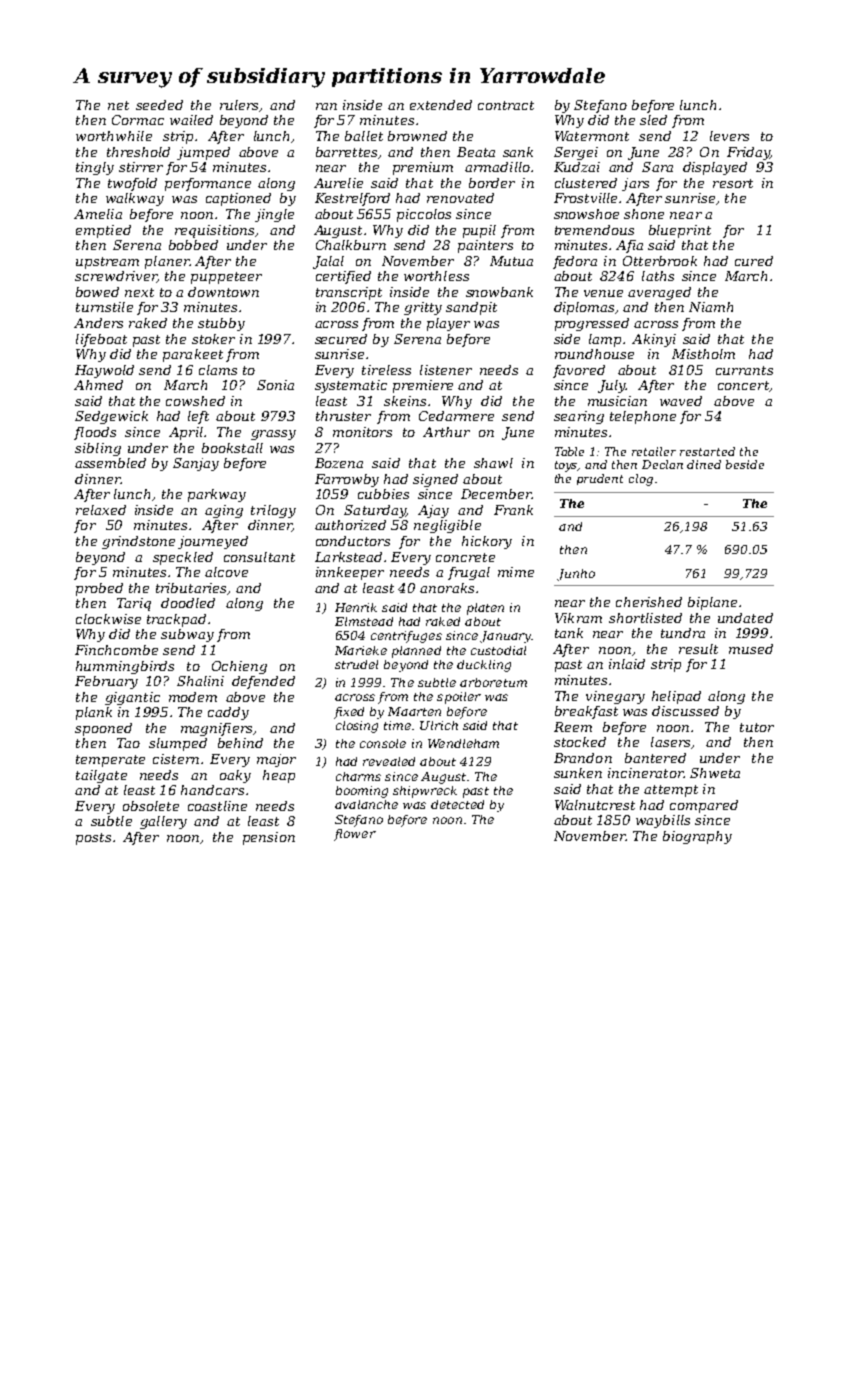 This screenshot has width=849, height=1400. I want to click on shawl, so click(493, 463).
